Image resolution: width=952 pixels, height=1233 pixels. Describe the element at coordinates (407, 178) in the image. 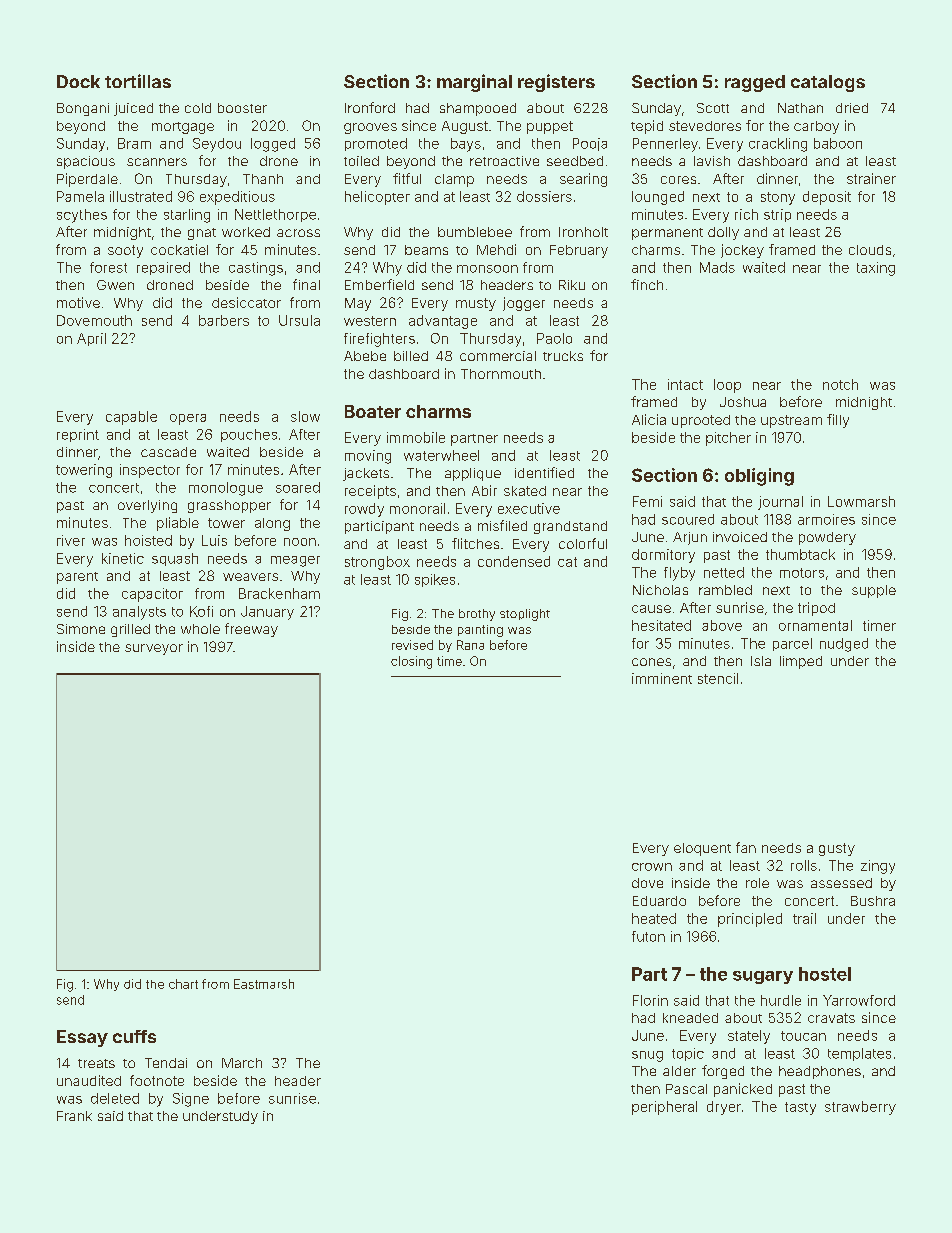

I see `fitful` at that location.
